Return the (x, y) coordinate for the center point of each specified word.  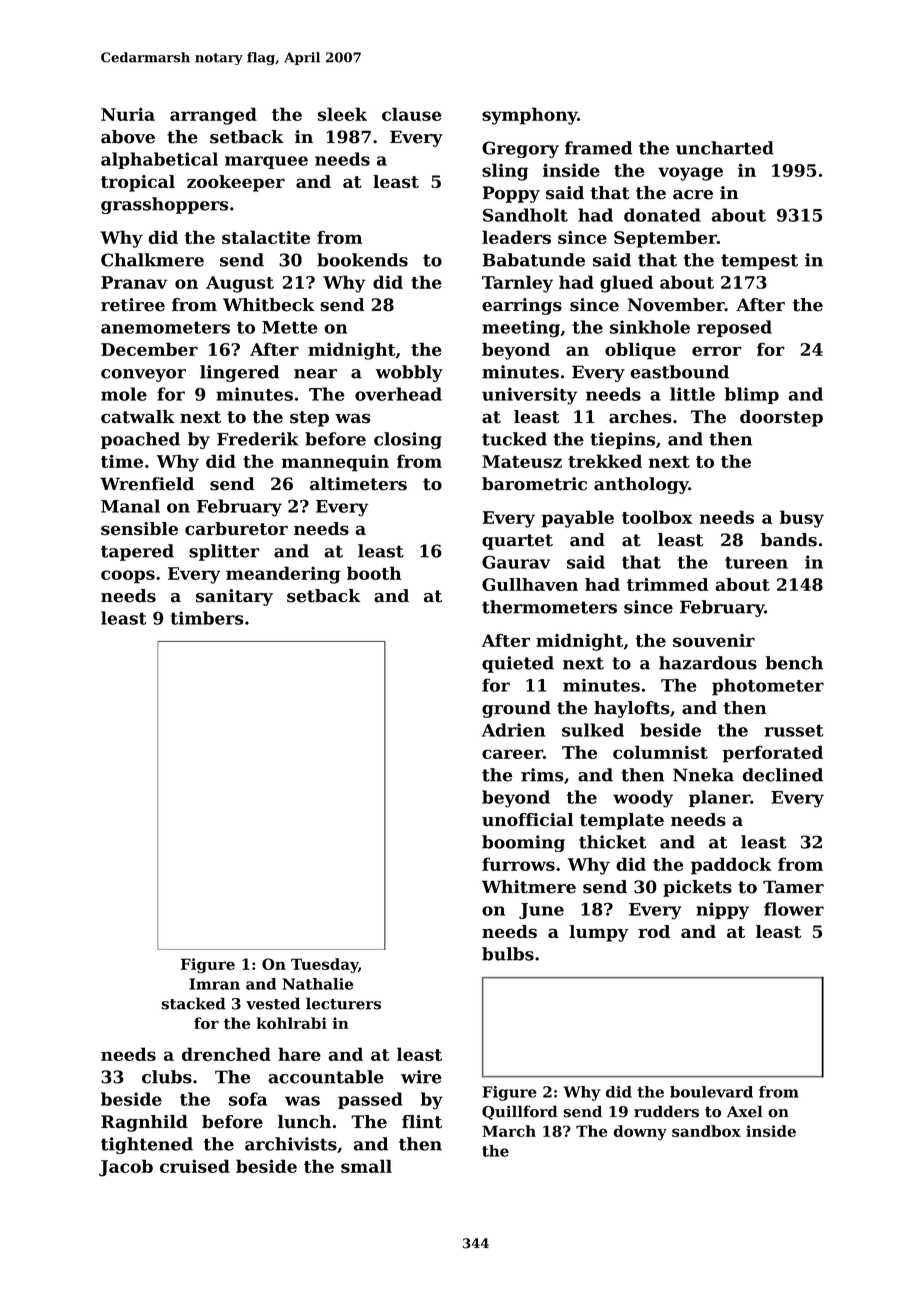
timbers (207, 618)
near (315, 374)
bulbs (508, 954)
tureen (756, 562)
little (692, 394)
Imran (214, 984)
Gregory (520, 149)
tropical (138, 183)
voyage (690, 174)
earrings (522, 306)
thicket (612, 842)
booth (374, 573)
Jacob (126, 1168)
